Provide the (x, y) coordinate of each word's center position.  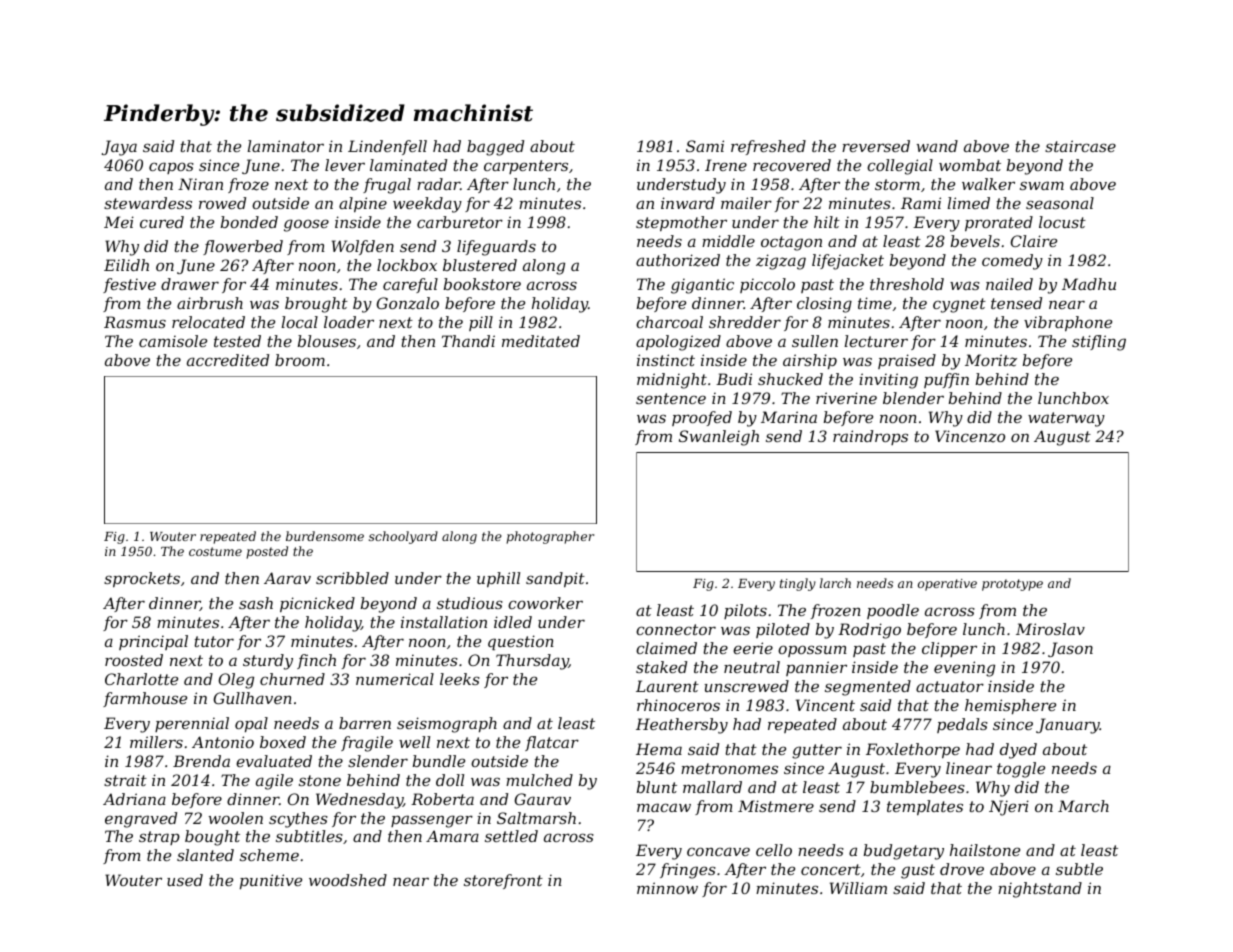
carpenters (526, 167)
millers (156, 742)
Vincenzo (970, 436)
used (185, 880)
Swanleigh (719, 438)
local (300, 322)
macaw (664, 807)
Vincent (825, 705)
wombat (970, 165)
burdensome (325, 536)
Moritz (991, 360)
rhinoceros (678, 705)
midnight (672, 381)
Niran (200, 184)
